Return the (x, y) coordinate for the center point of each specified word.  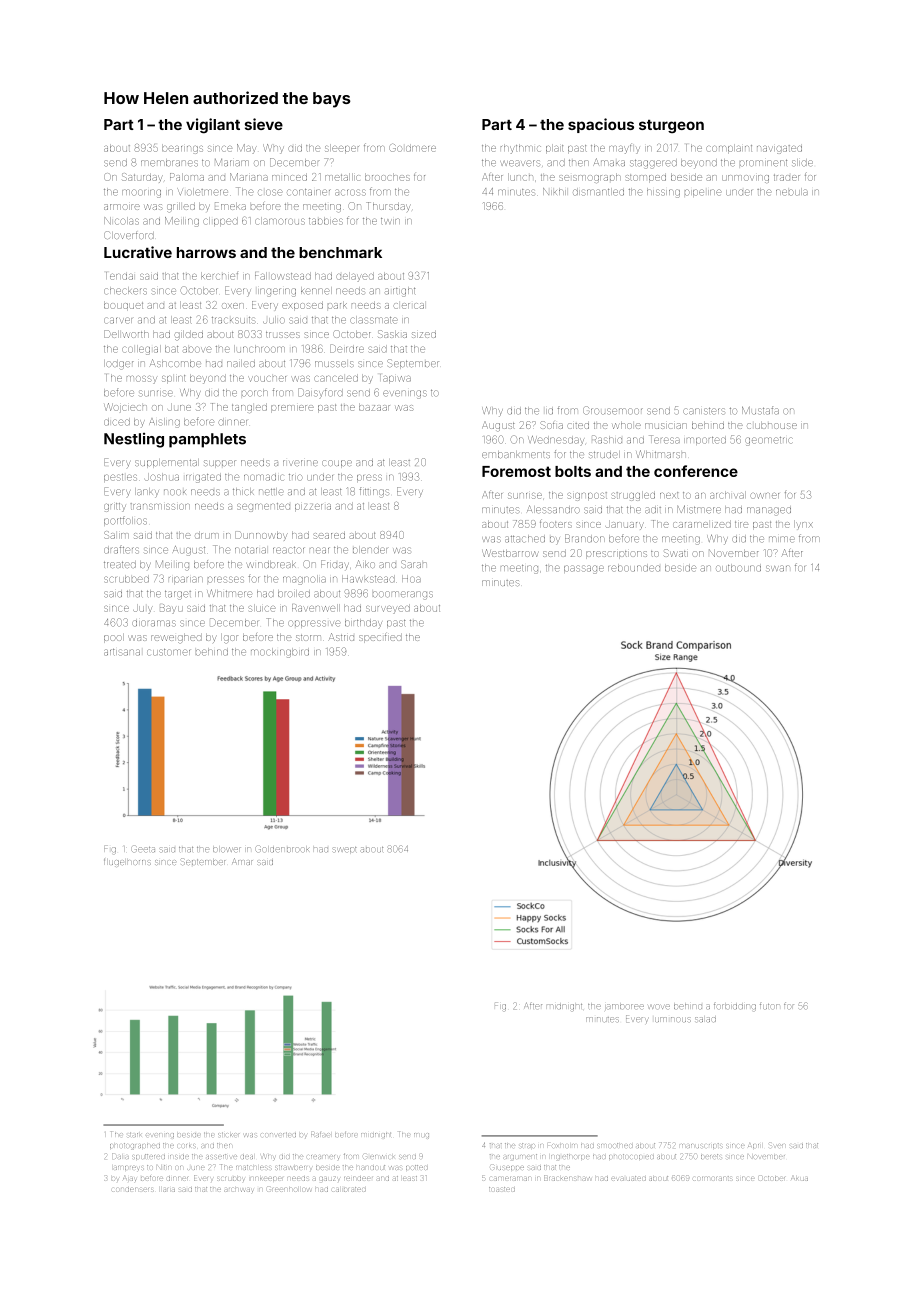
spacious (601, 125)
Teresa (664, 439)
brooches (387, 177)
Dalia (120, 1156)
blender (370, 550)
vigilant (213, 126)
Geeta (143, 849)
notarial (250, 550)
